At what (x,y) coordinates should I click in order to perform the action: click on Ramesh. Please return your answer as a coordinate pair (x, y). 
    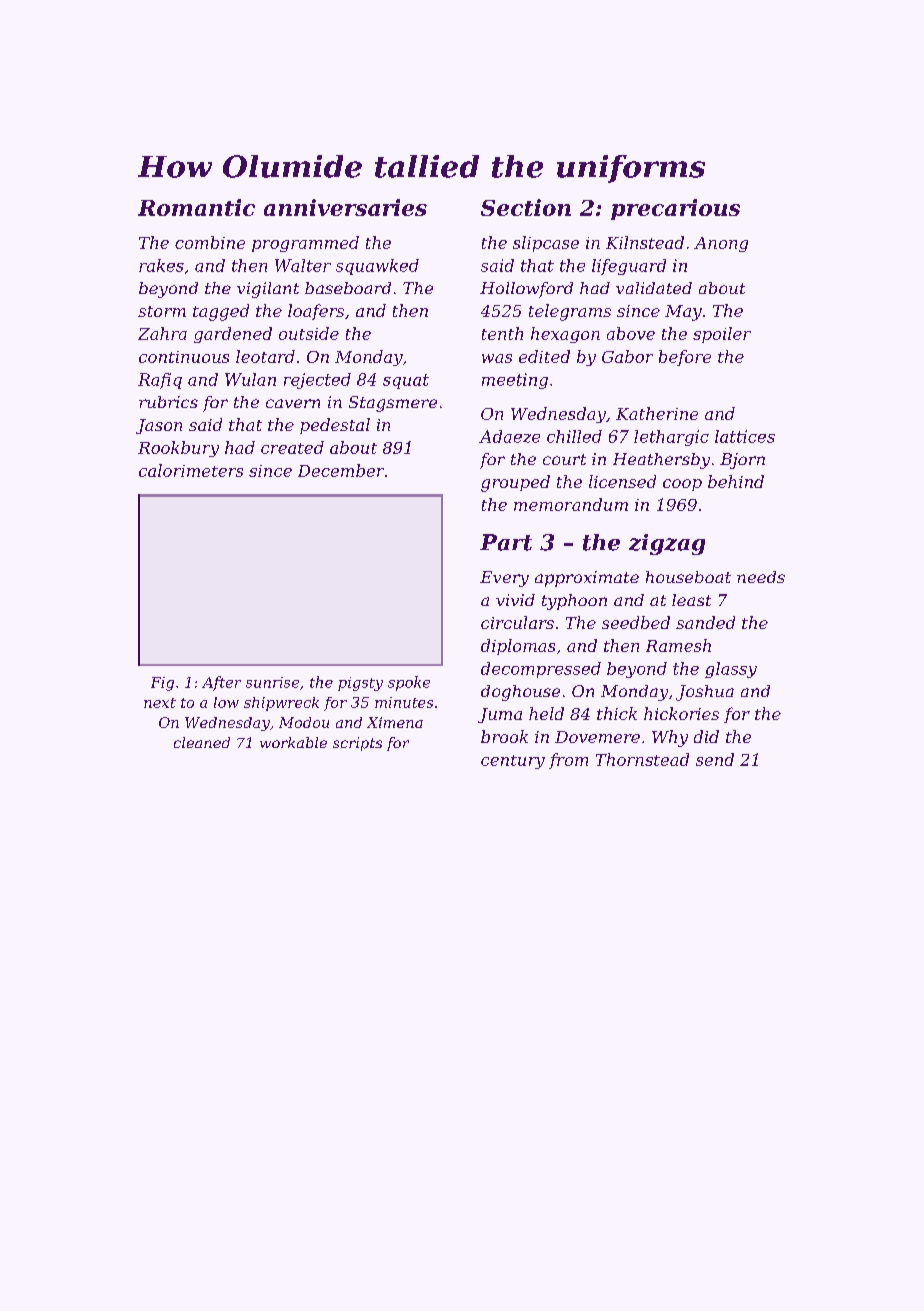
    Looking at the image, I should click on (678, 645).
